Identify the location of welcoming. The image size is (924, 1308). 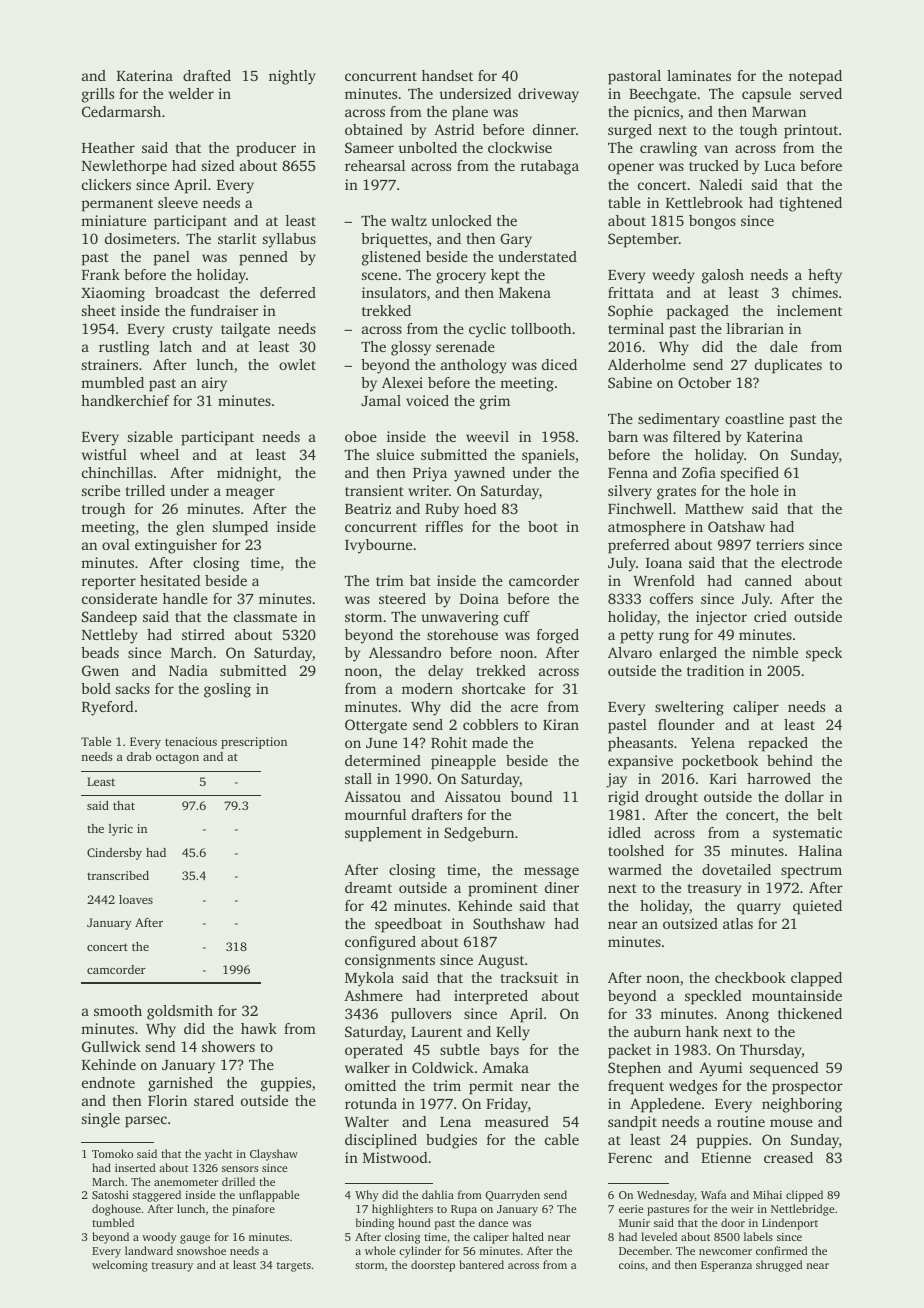
(120, 1266).
